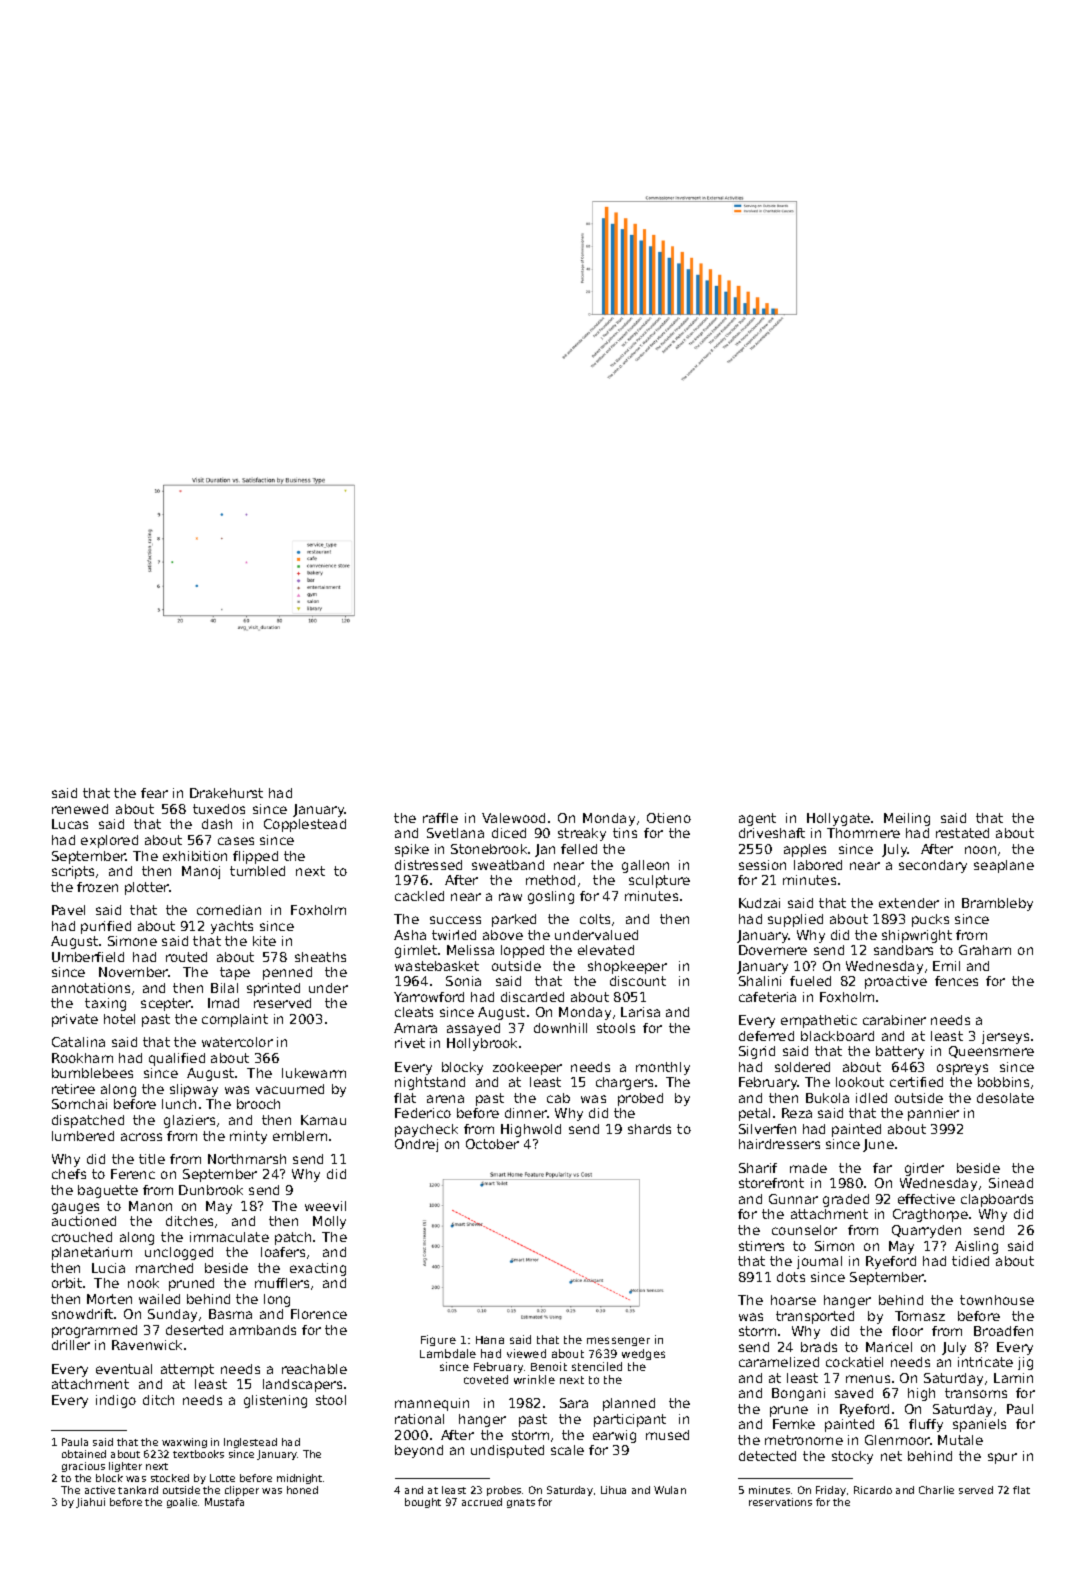 The width and height of the document is (1086, 1573). What do you see at coordinates (854, 1393) in the document?
I see `saved` at bounding box center [854, 1393].
